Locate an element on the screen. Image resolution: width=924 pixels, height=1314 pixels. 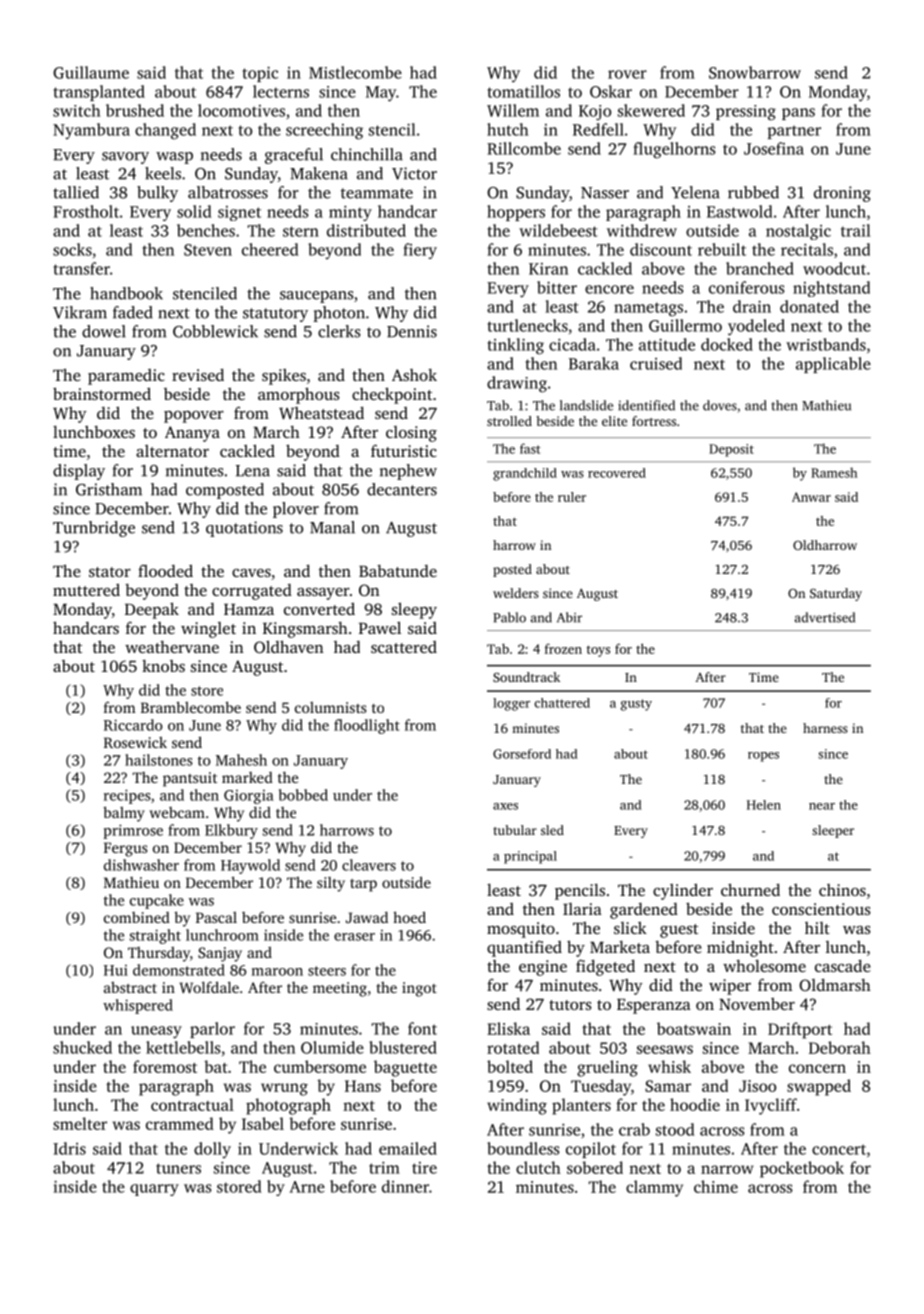
primrose is located at coordinates (133, 831).
